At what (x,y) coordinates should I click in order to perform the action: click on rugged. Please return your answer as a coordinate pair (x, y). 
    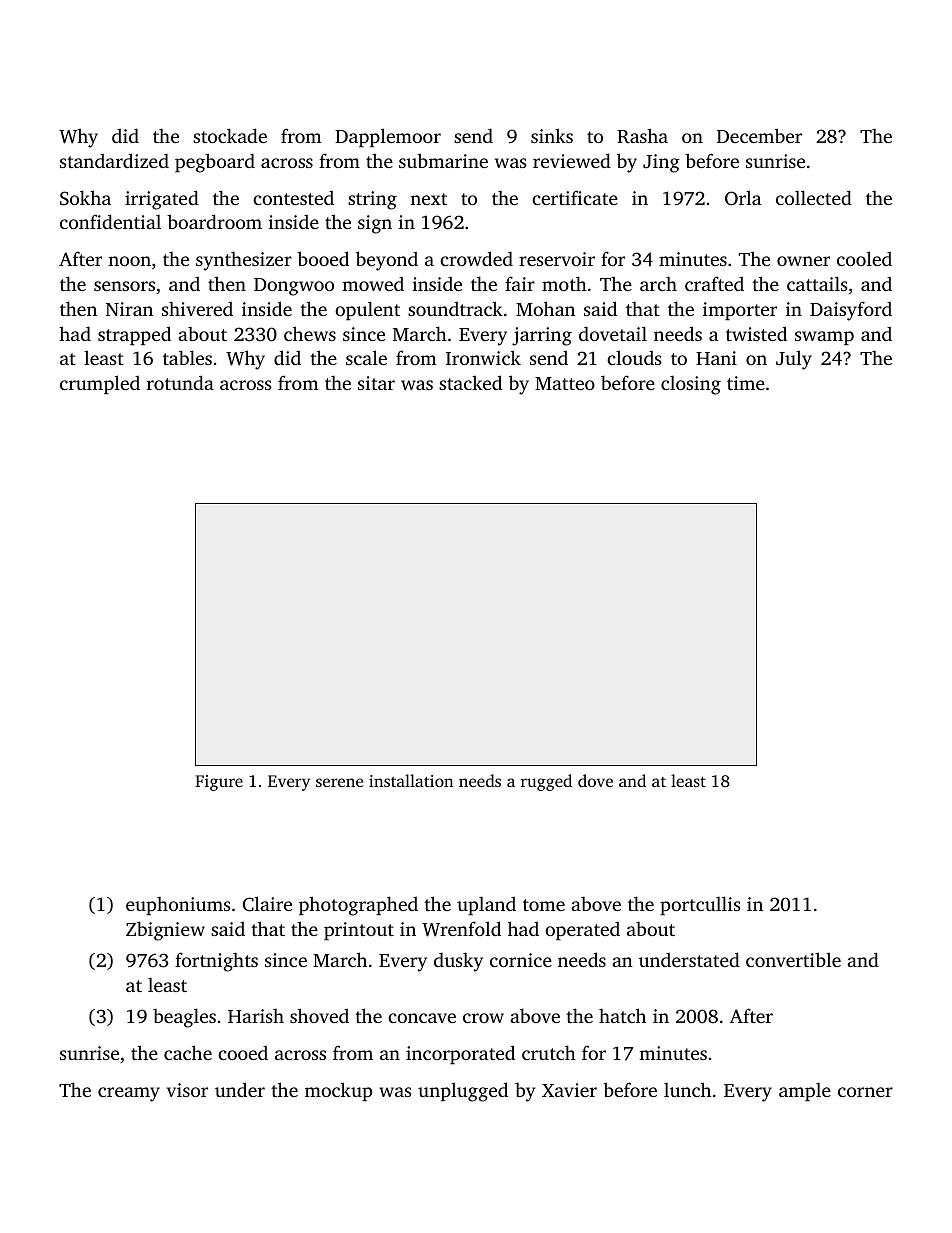
    Looking at the image, I should click on (546, 782).
